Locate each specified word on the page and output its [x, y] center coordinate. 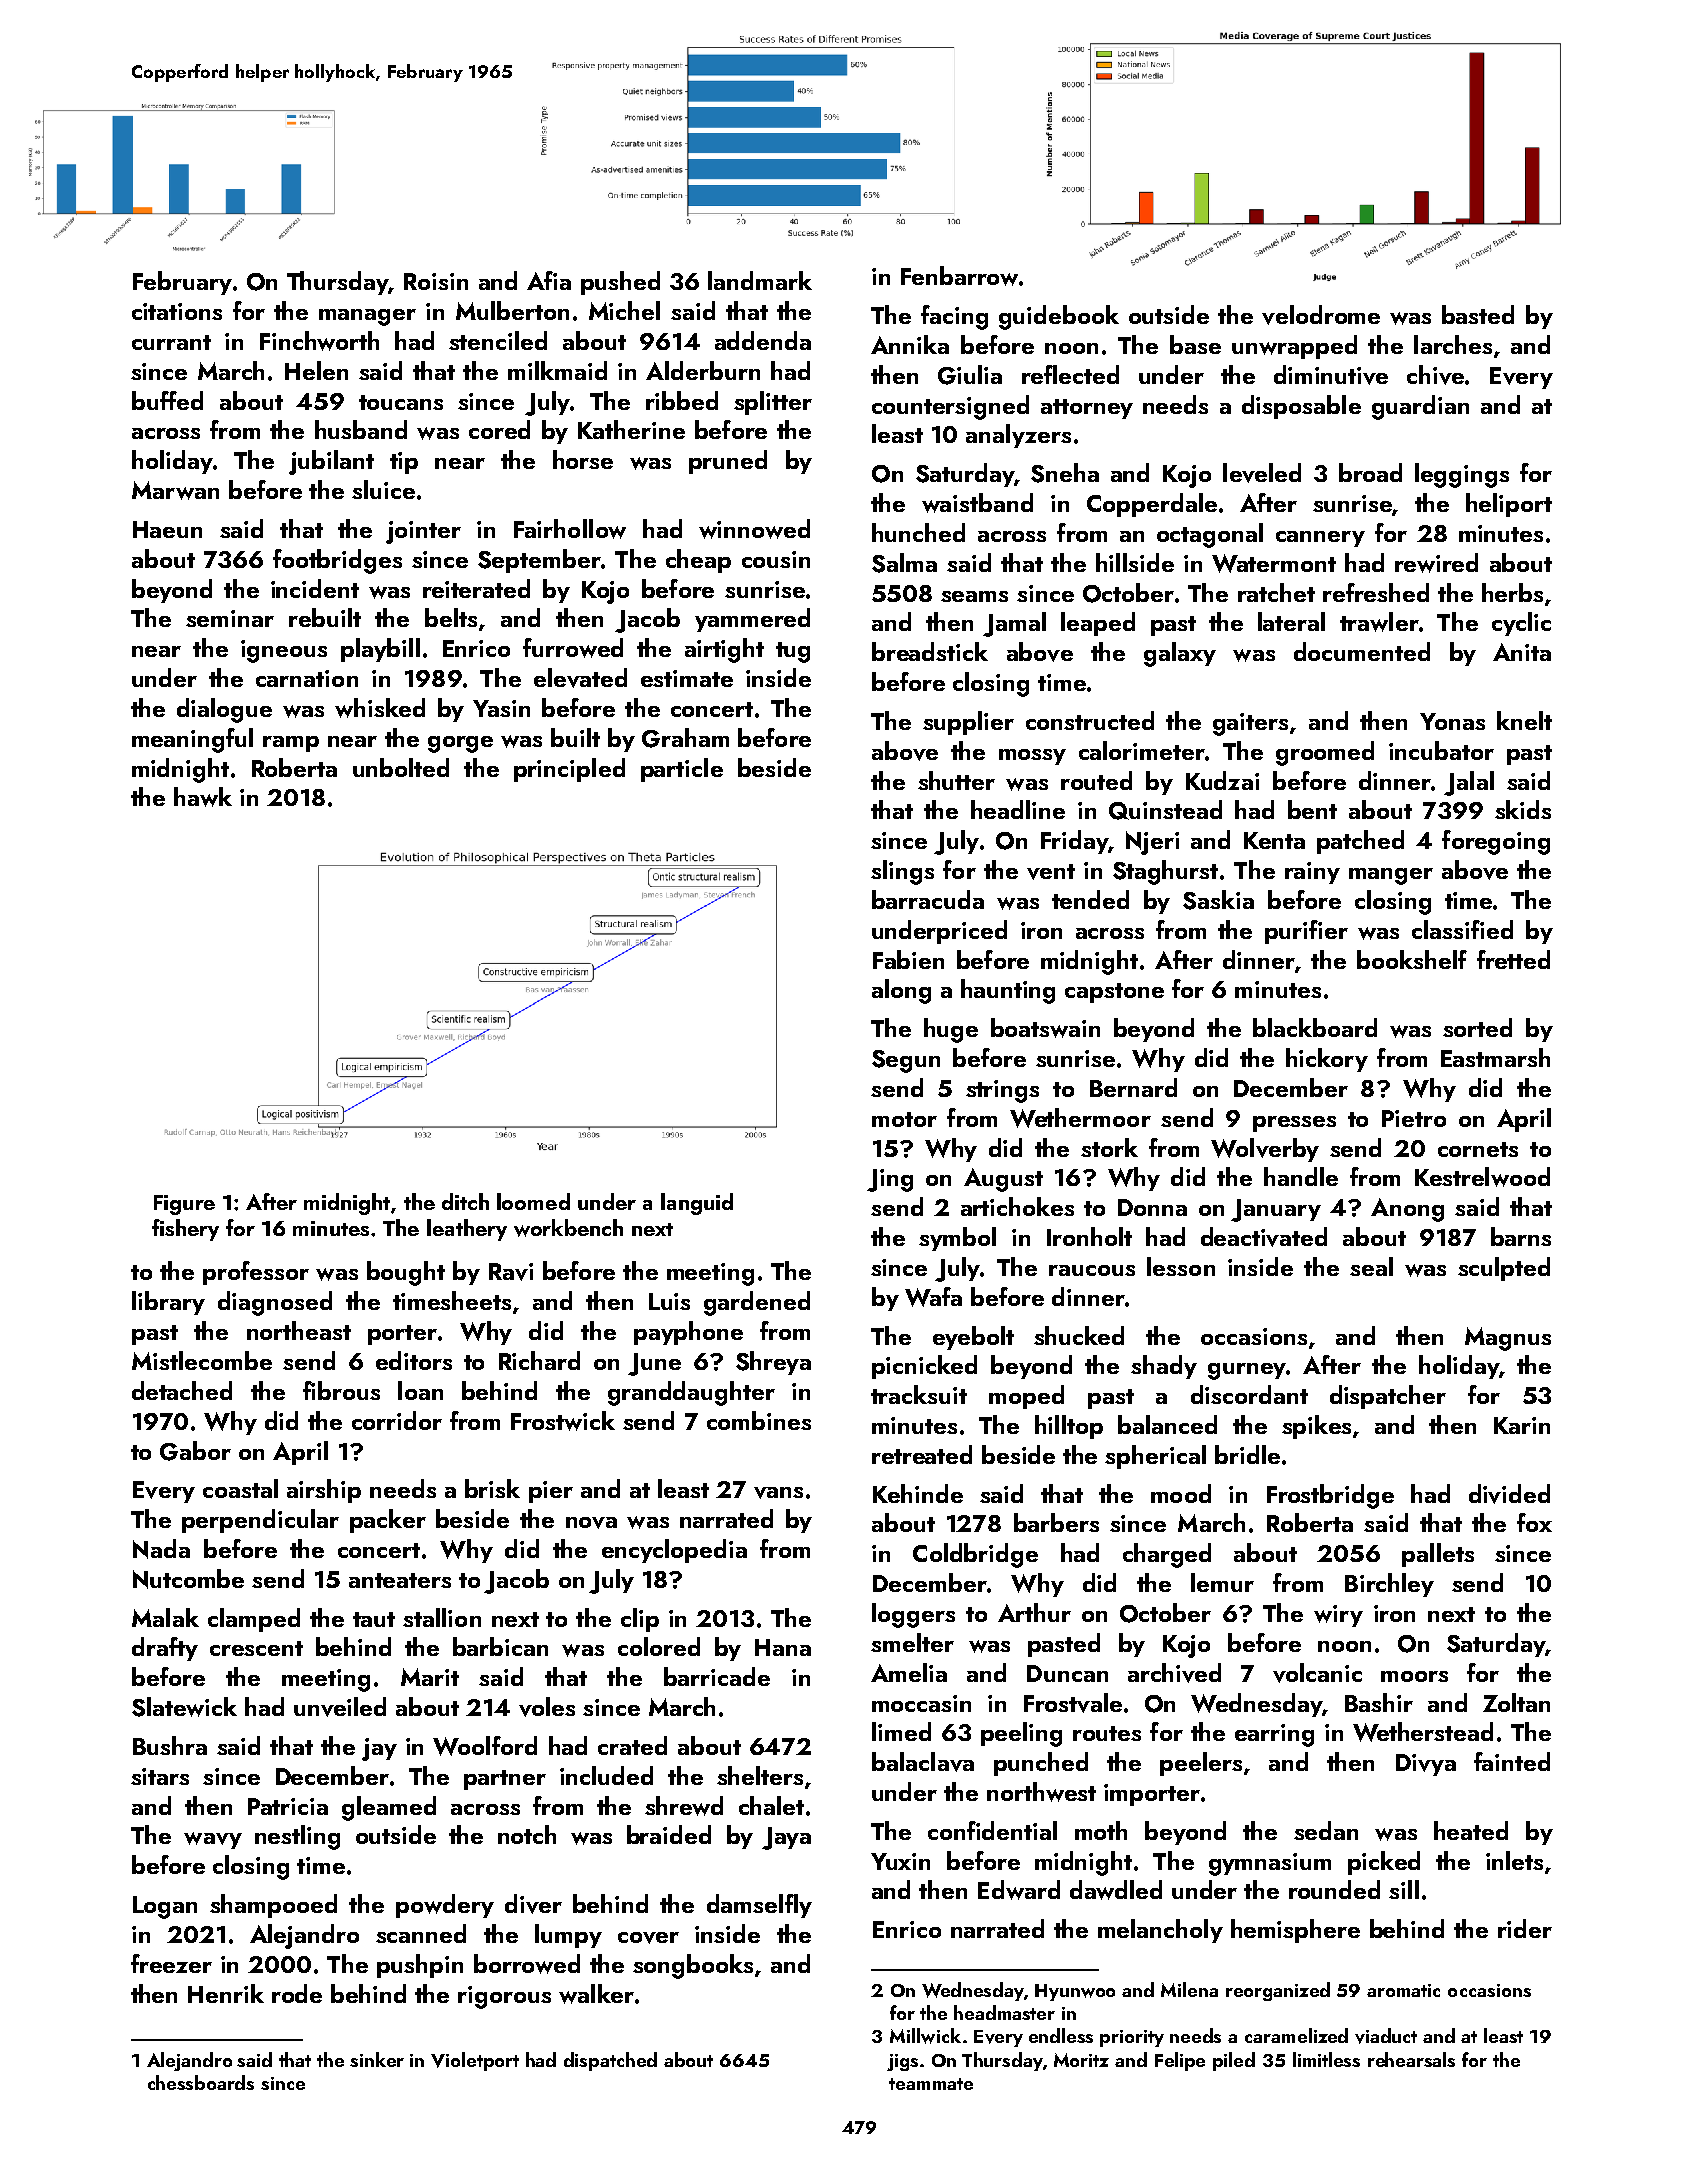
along [901, 991]
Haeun [167, 529]
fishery [185, 1230]
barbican [500, 1646]
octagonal [1210, 535]
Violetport [475, 2061]
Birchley [1389, 1585]
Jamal [1014, 624]
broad [1370, 472]
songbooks [693, 1966]
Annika [910, 344]
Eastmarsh [1495, 1057]
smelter [912, 1642]
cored [499, 429]
